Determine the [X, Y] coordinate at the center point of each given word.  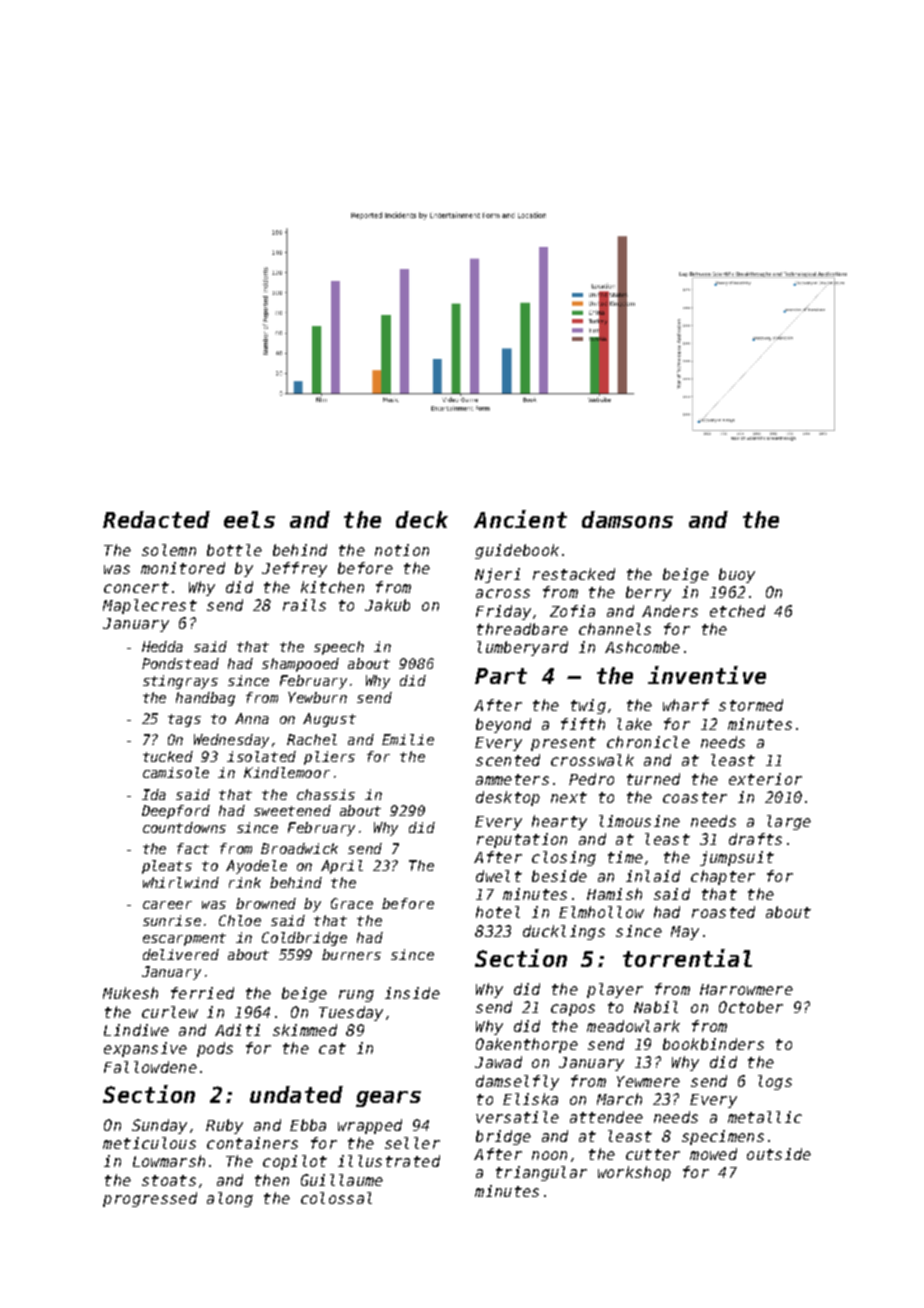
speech [339, 648]
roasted [723, 912]
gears [388, 1099]
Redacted [156, 519]
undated [296, 1094]
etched [737, 611]
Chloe [240, 920]
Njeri [497, 575]
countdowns [184, 827]
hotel [498, 912]
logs [775, 1082]
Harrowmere [746, 989]
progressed [150, 1199]
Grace [352, 903]
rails [304, 605]
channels [615, 629]
